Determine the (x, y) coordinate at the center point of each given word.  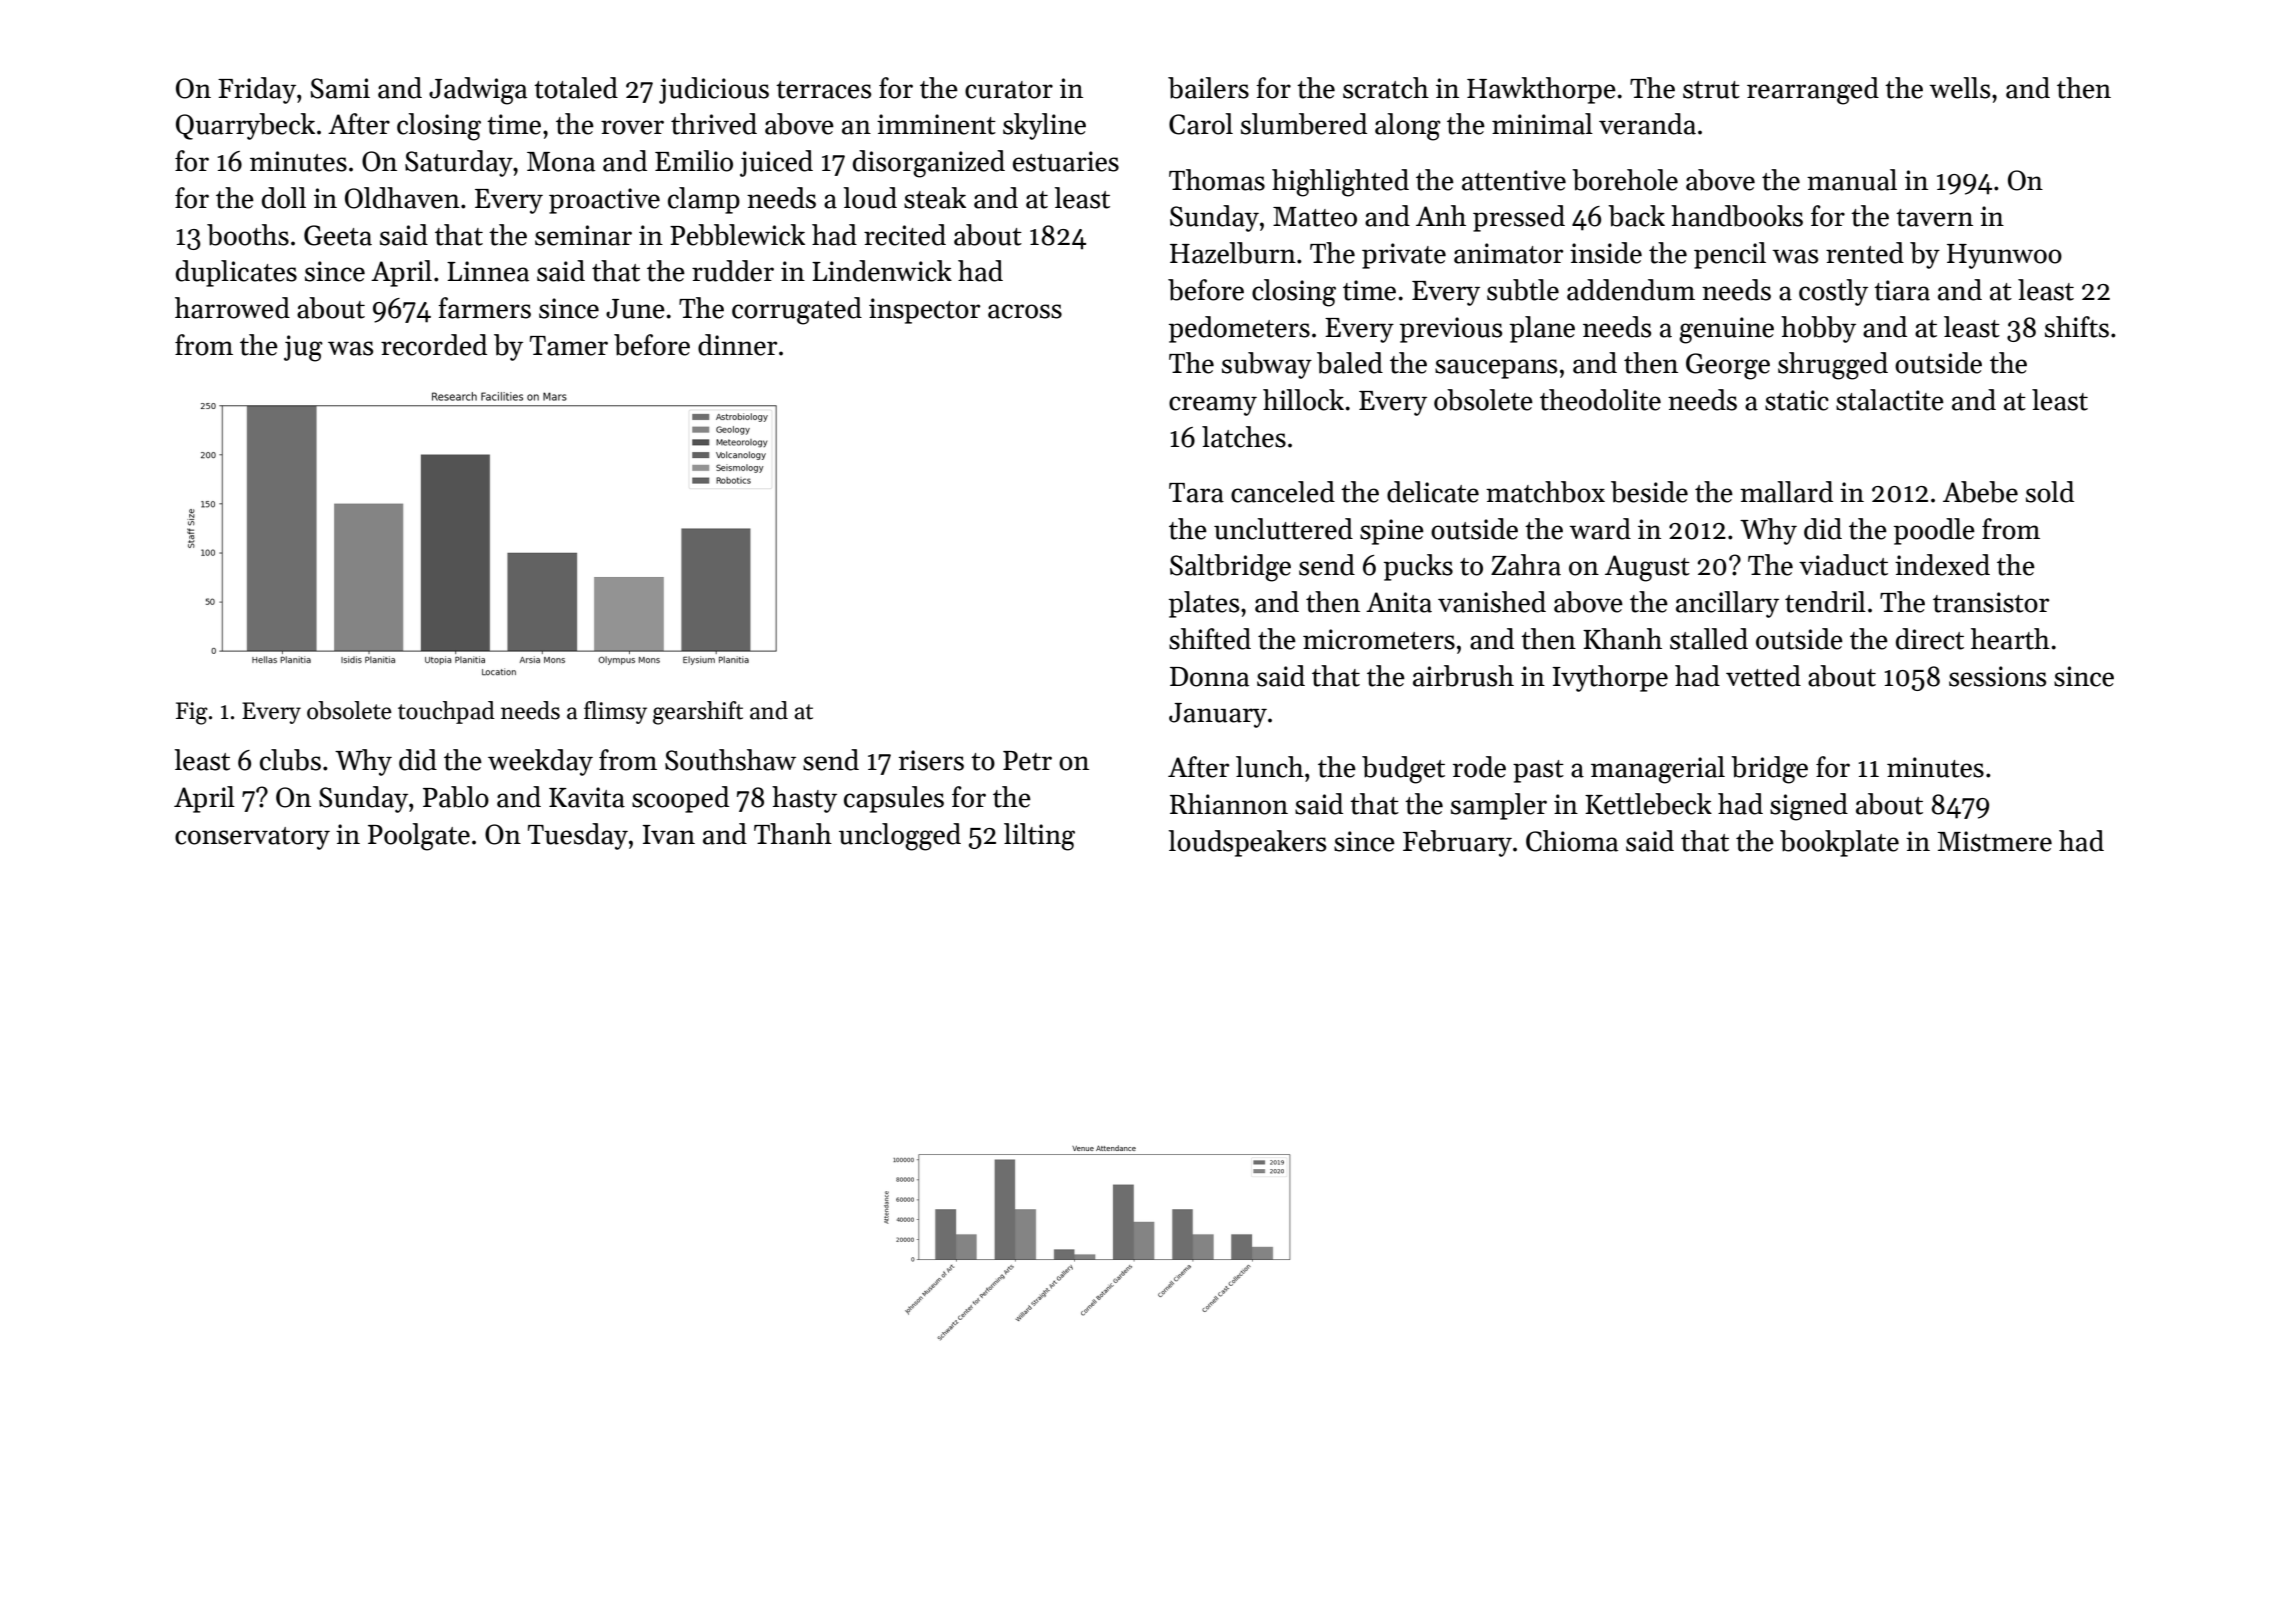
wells (1959, 88)
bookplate (1839, 843)
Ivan (668, 835)
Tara (1196, 493)
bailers (1208, 88)
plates (1204, 604)
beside (1649, 492)
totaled (576, 88)
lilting (1039, 837)
